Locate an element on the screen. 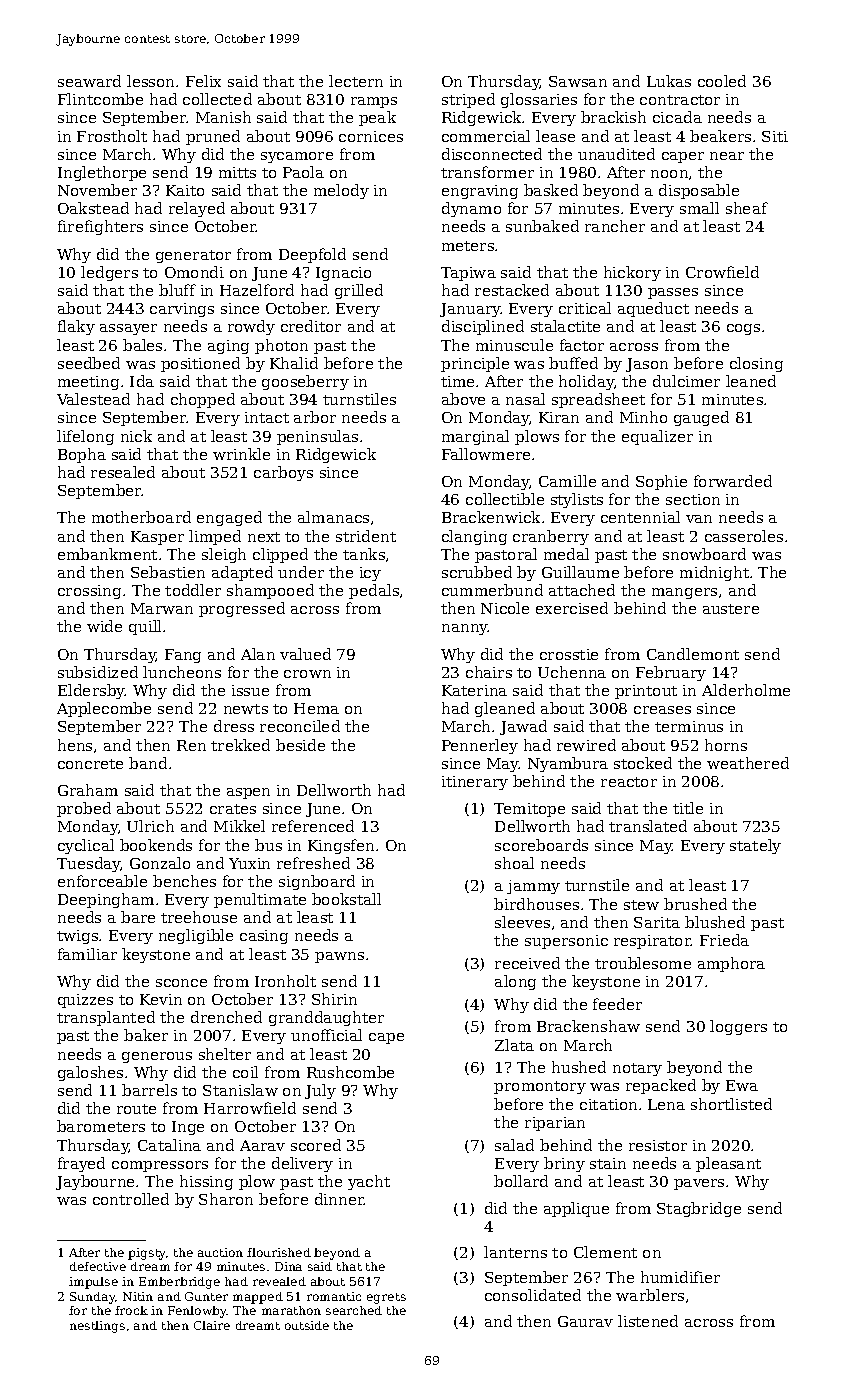 The width and height of the screenshot is (849, 1400). Hema is located at coordinates (316, 708).
